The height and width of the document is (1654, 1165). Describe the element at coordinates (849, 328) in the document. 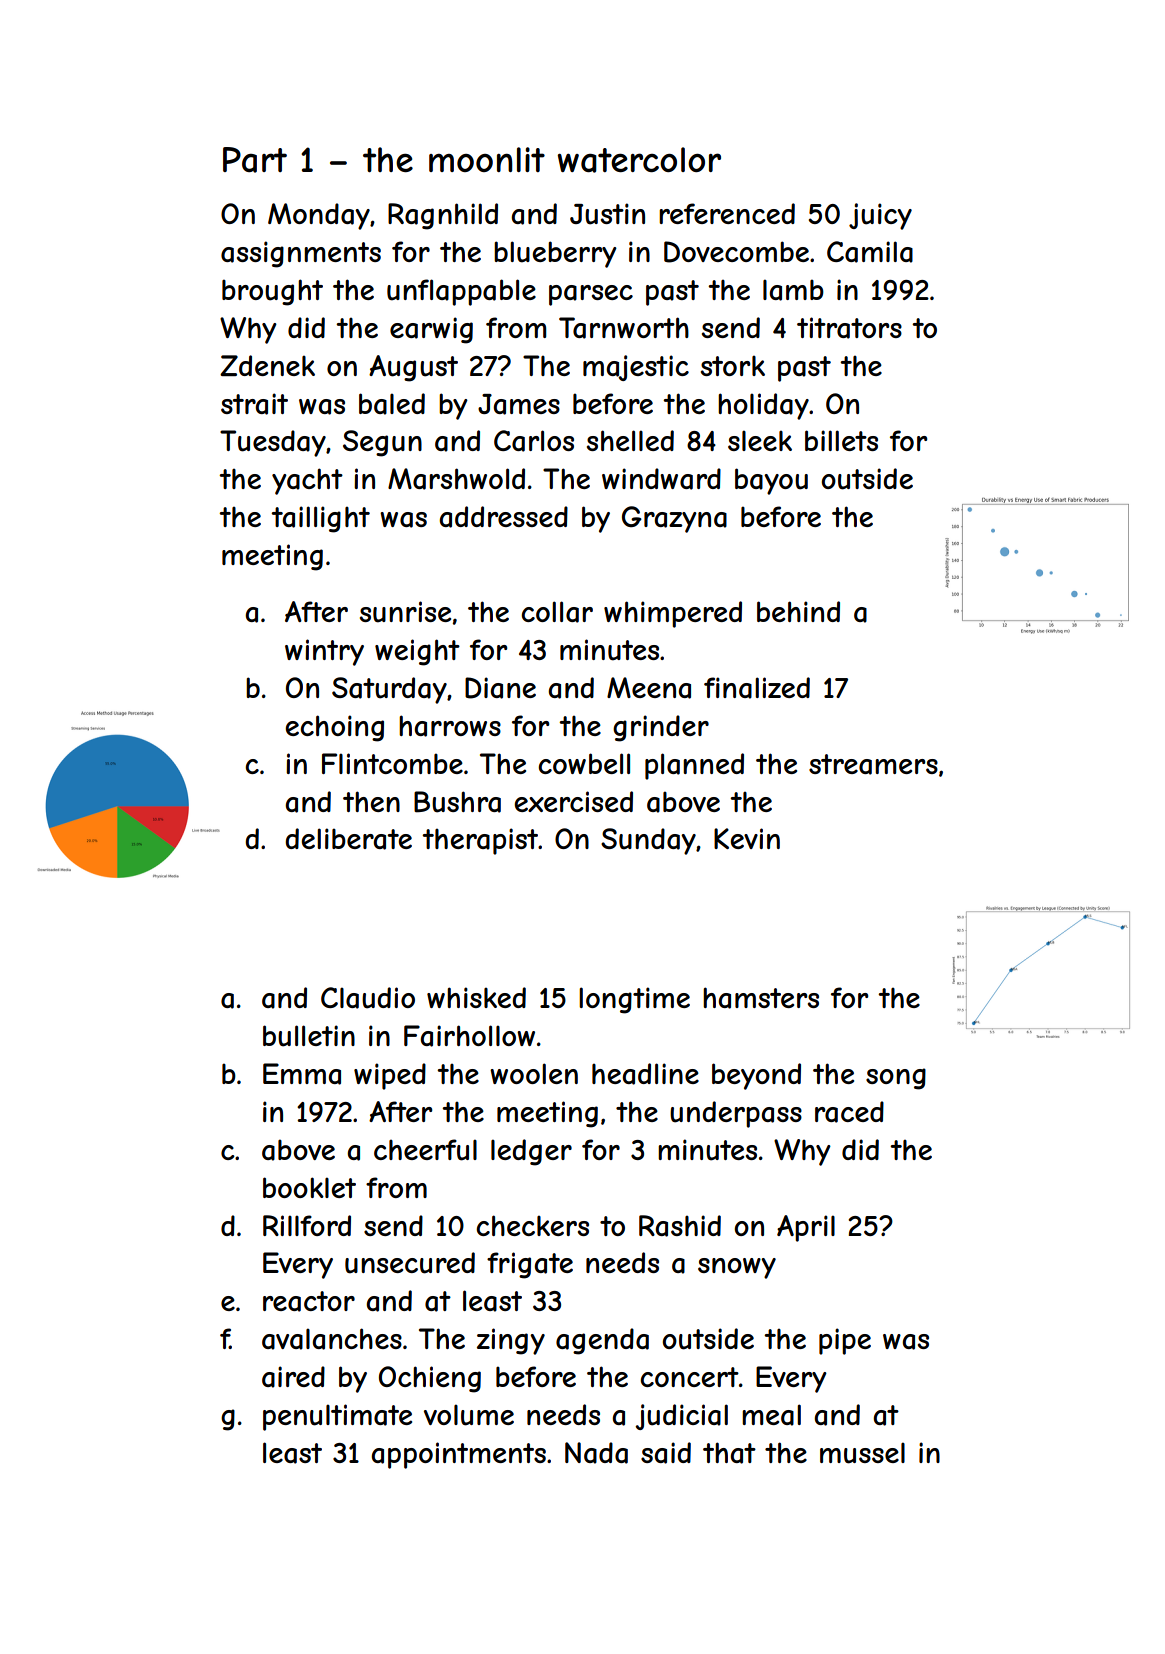

I see `titrators` at that location.
